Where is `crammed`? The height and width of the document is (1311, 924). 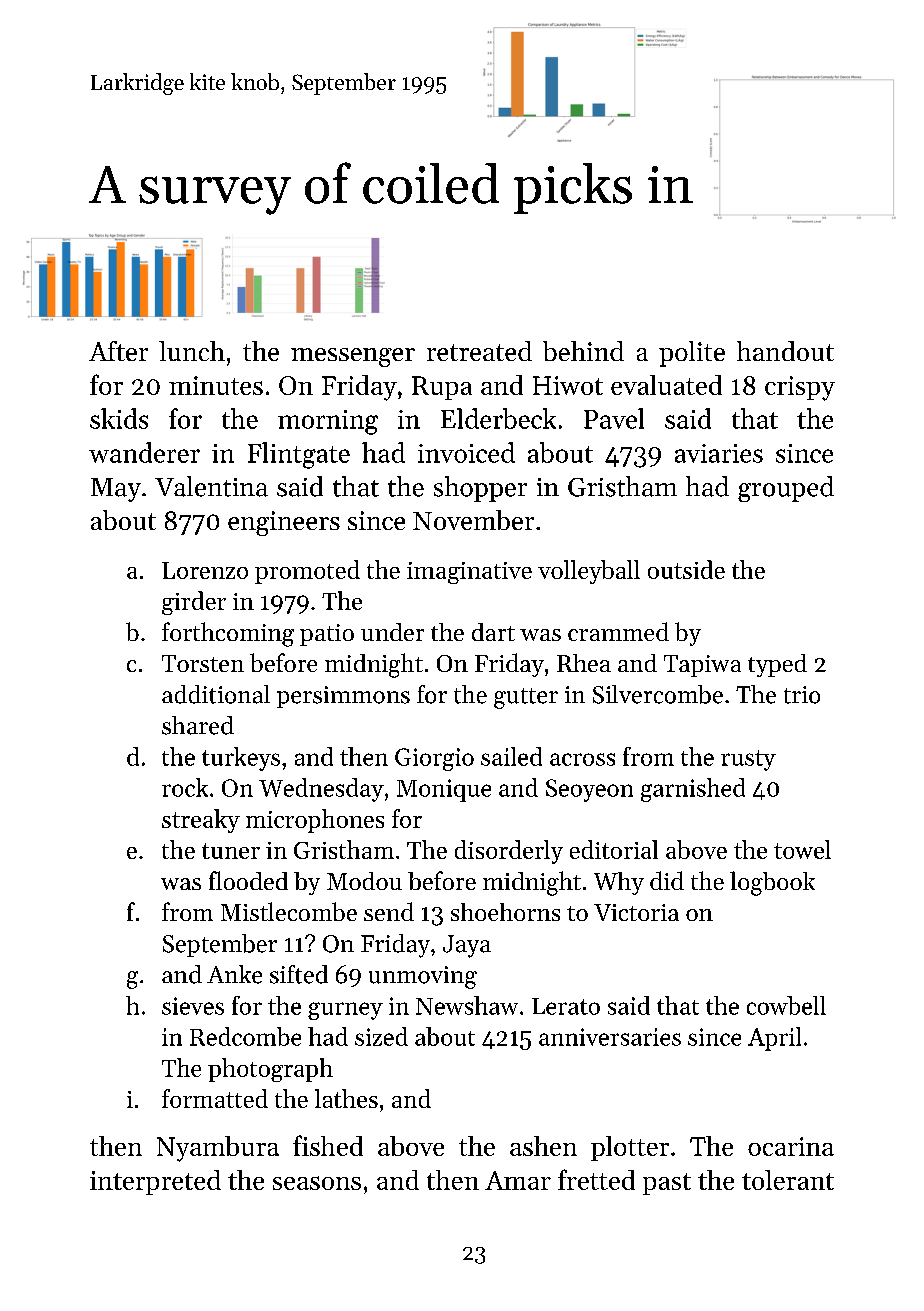
crammed is located at coordinates (618, 631).
